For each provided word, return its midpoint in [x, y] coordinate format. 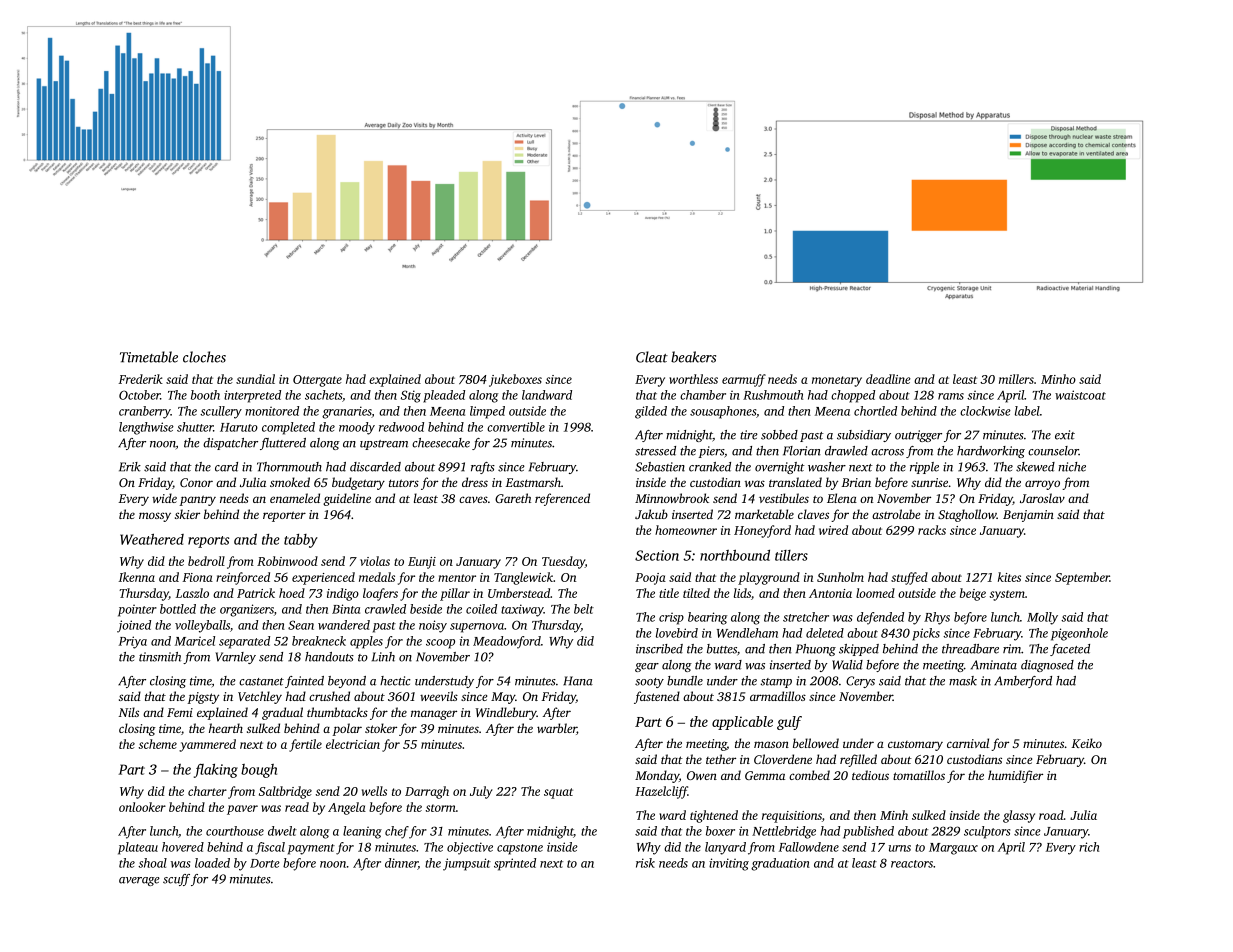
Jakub [651, 514]
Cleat [652, 357]
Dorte [265, 863]
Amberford [1023, 682]
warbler [557, 729]
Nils [129, 712]
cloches [204, 357]
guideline [347, 499]
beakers [693, 357]
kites [1009, 577]
